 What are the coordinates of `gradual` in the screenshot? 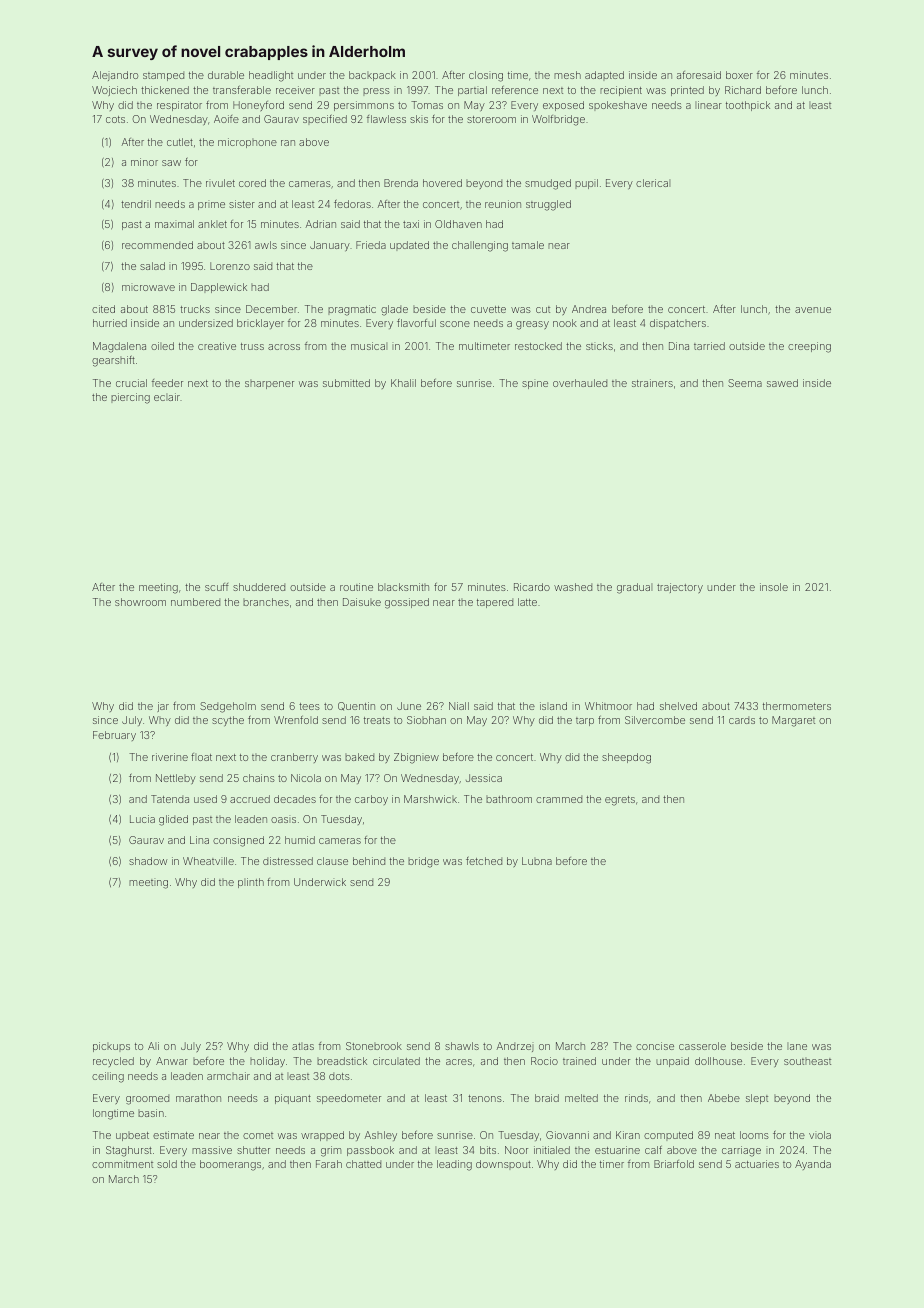 It's located at (634, 588).
